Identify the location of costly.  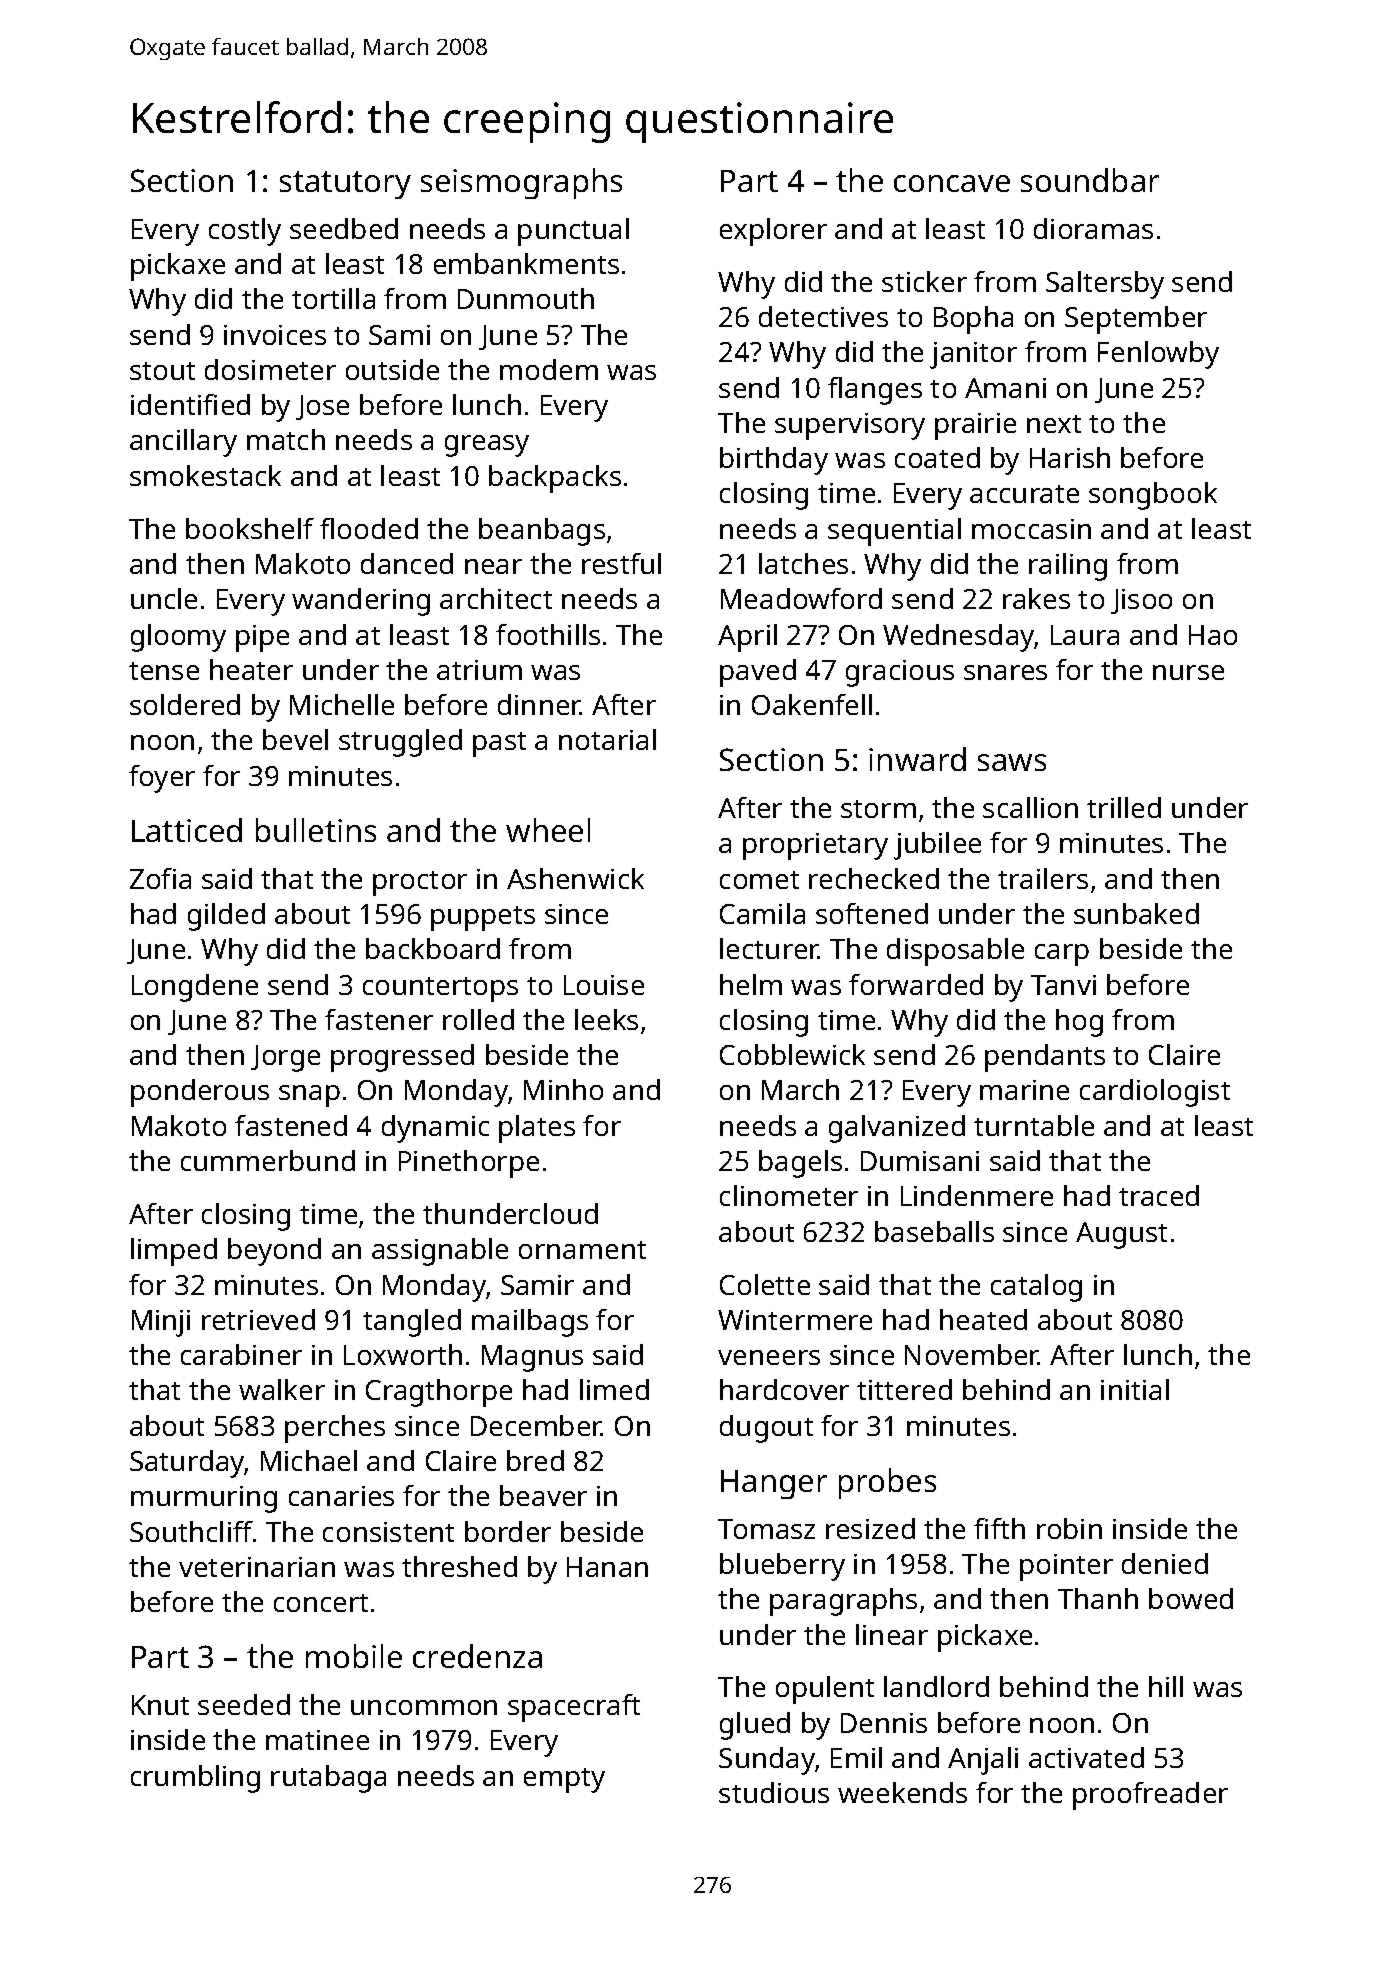
(245, 232).
